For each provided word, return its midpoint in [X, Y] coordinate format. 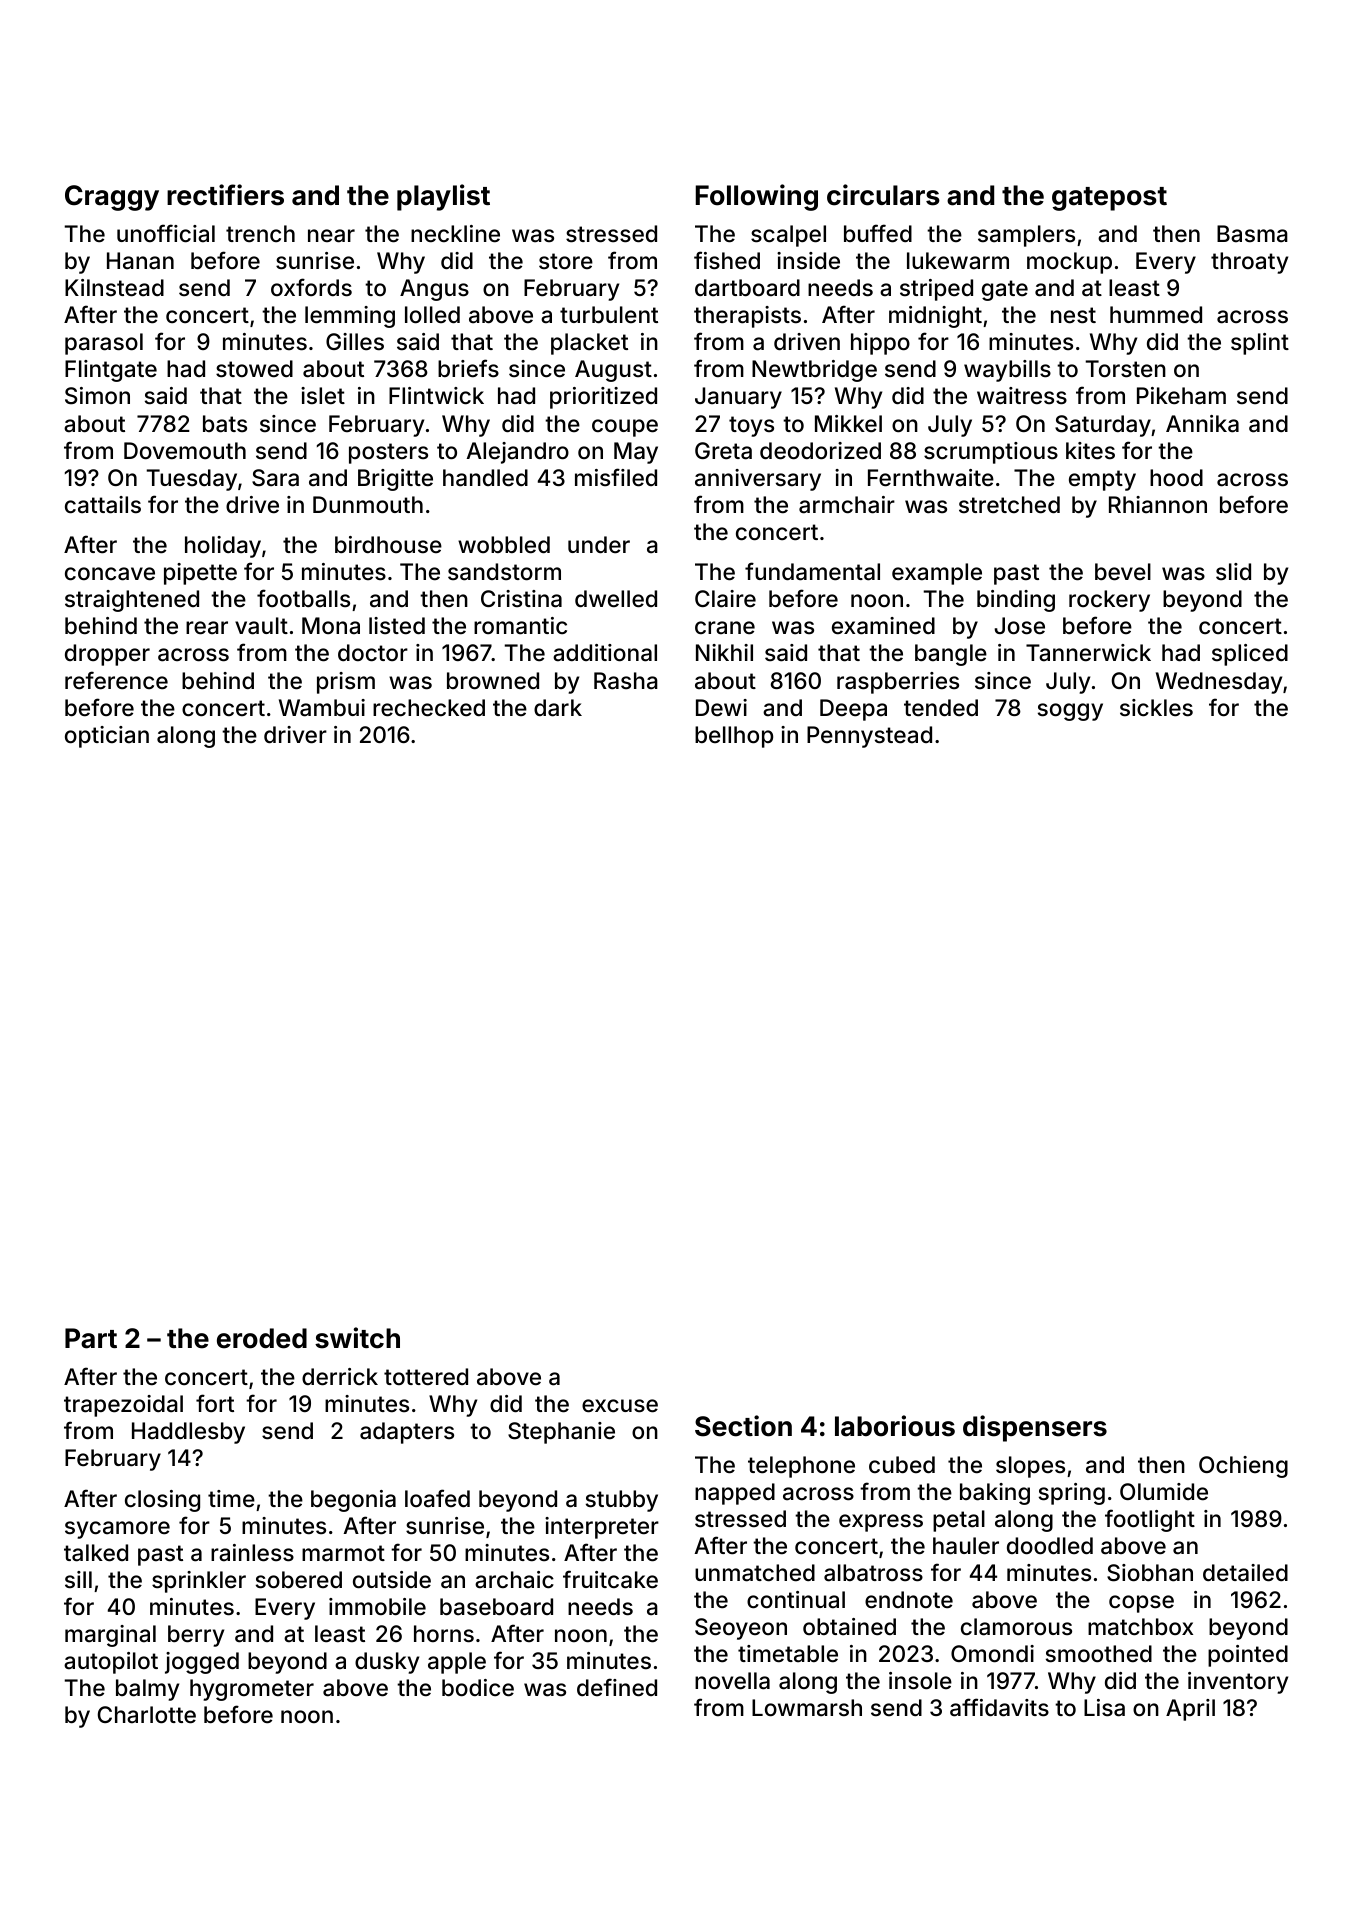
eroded [262, 1338]
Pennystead [869, 737]
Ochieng [1243, 1467]
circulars [883, 195]
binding [1016, 601]
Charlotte [147, 1715]
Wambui [322, 708]
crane [725, 628]
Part [91, 1338]
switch [357, 1338]
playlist [443, 197]
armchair [847, 505]
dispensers [1035, 1428]
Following [757, 197]
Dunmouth [368, 505]
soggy [1070, 712]
